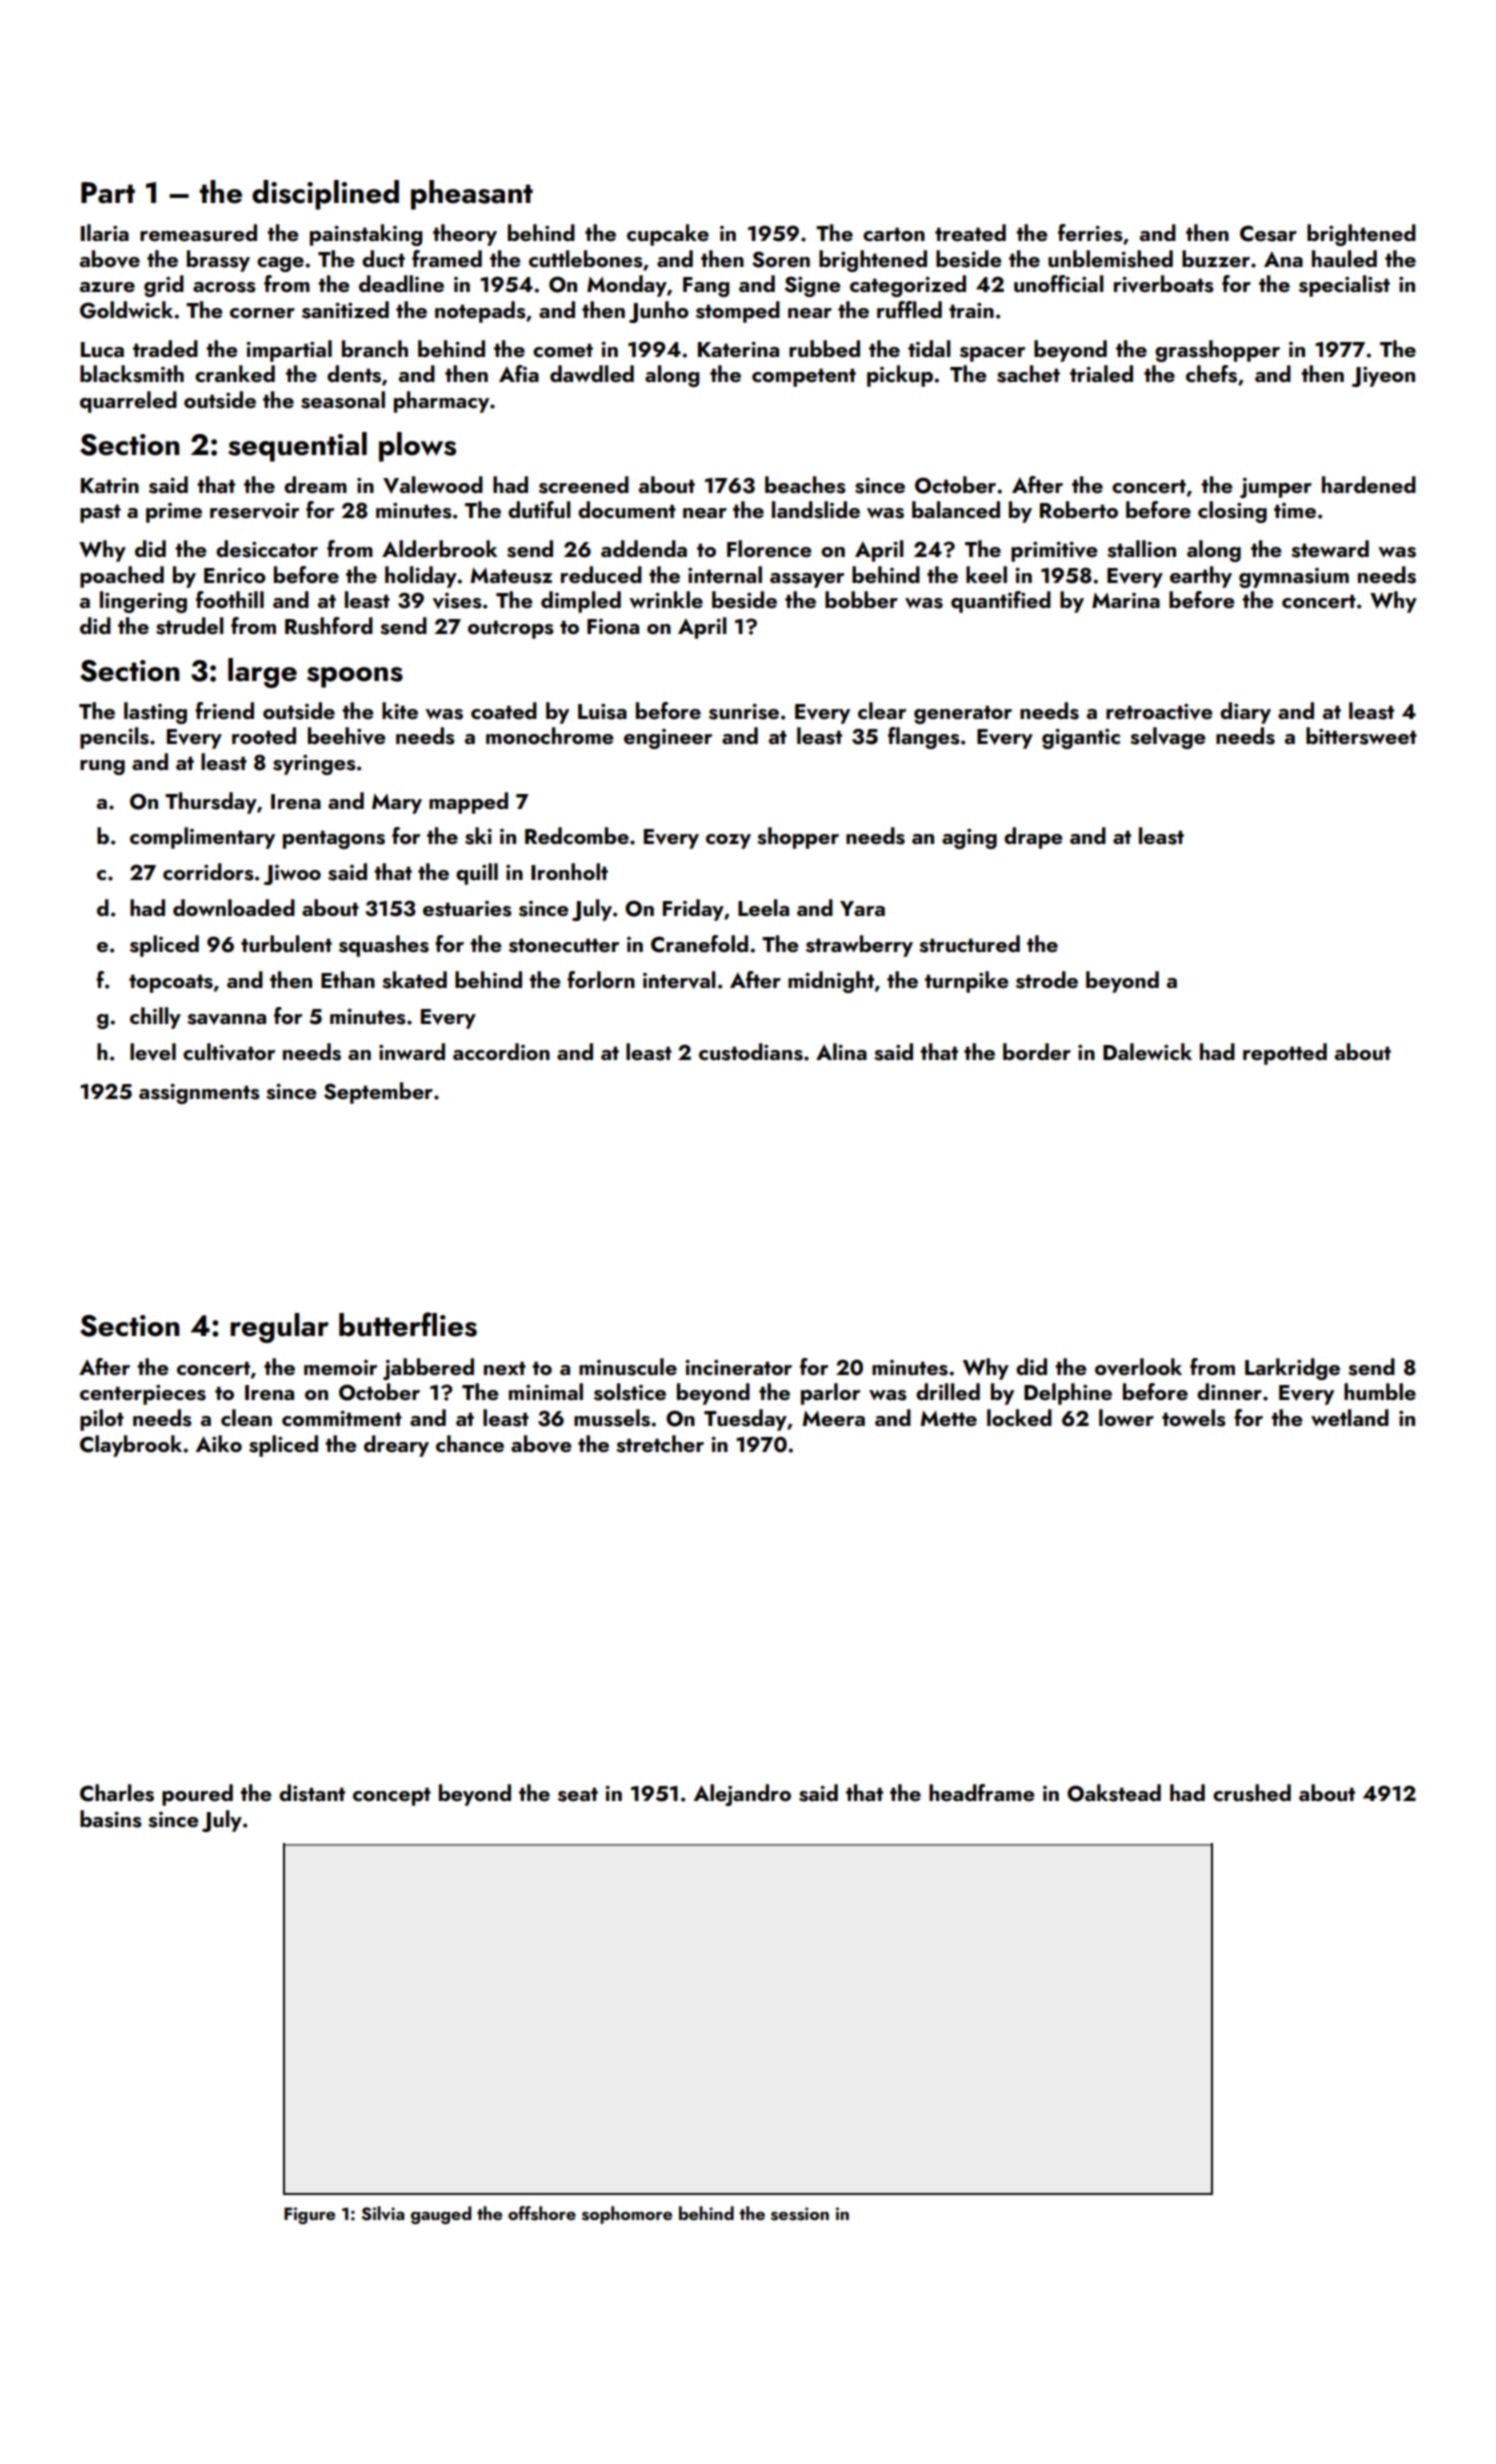 This page has height=2464, width=1496. I want to click on kite, so click(400, 710).
